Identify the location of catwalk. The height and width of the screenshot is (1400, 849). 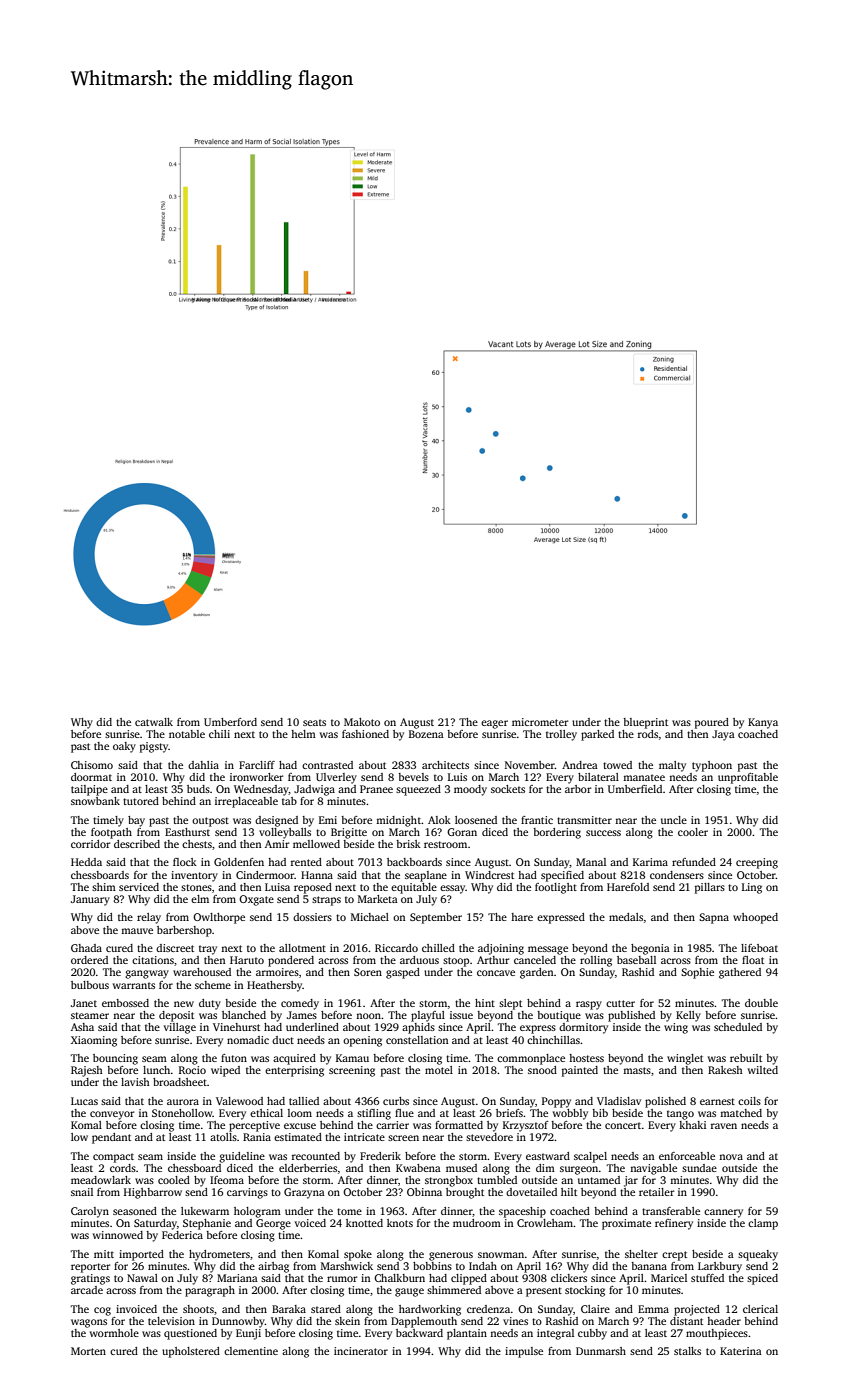
(154, 722).
